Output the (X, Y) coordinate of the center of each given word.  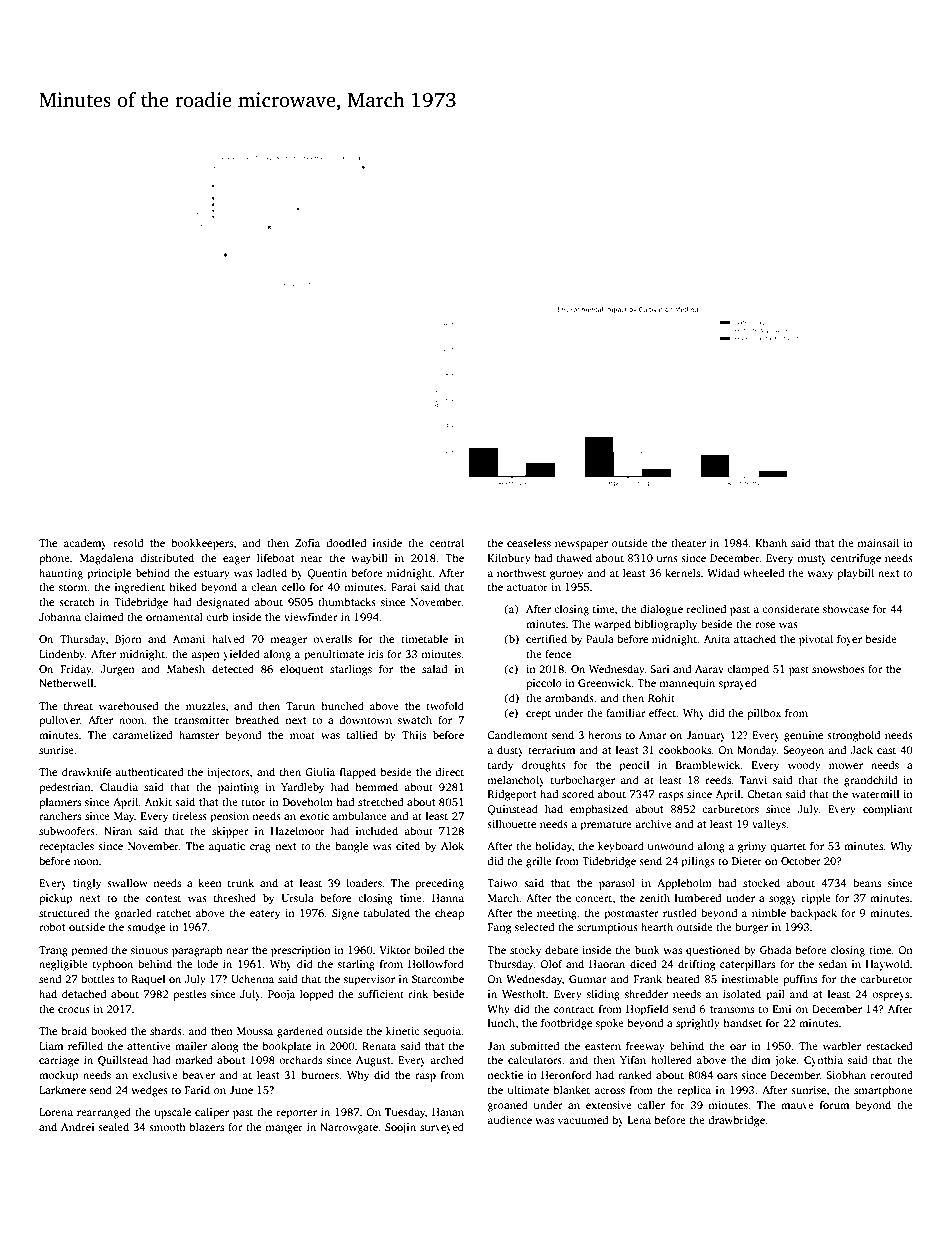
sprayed (738, 684)
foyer (849, 640)
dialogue (661, 610)
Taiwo (502, 883)
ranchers (60, 815)
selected (534, 926)
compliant (888, 810)
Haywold (888, 965)
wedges (149, 1091)
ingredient (140, 588)
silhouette (511, 823)
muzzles (205, 705)
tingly (87, 884)
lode (207, 963)
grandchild (870, 781)
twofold (445, 705)
